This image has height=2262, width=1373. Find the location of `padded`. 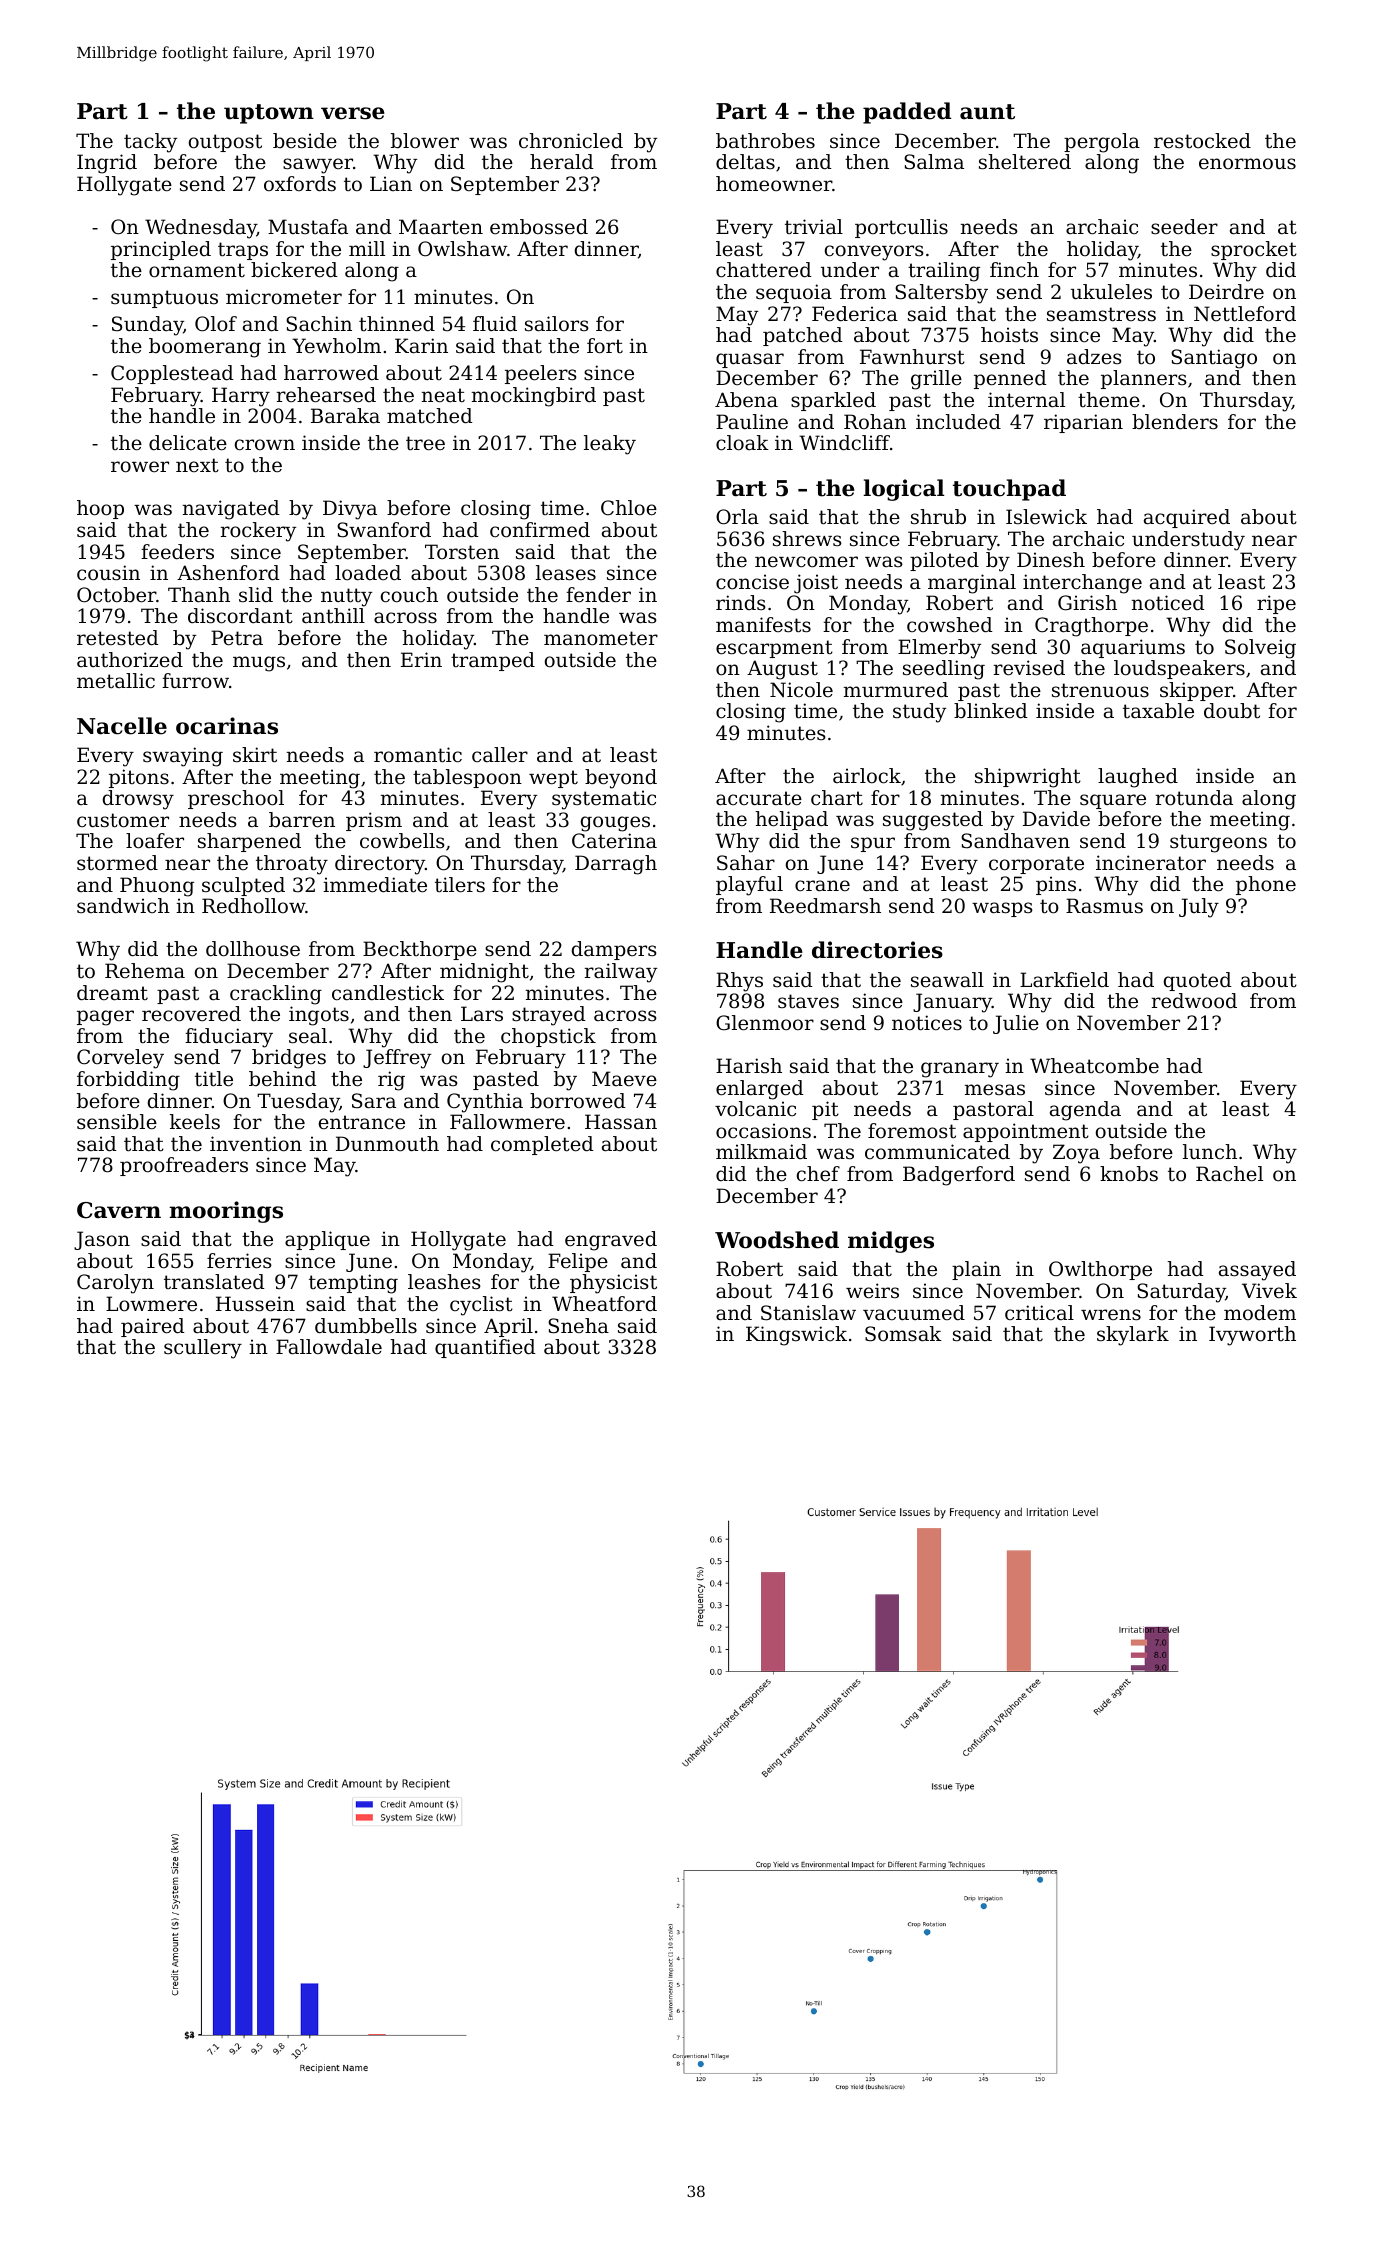

padded is located at coordinates (907, 113).
